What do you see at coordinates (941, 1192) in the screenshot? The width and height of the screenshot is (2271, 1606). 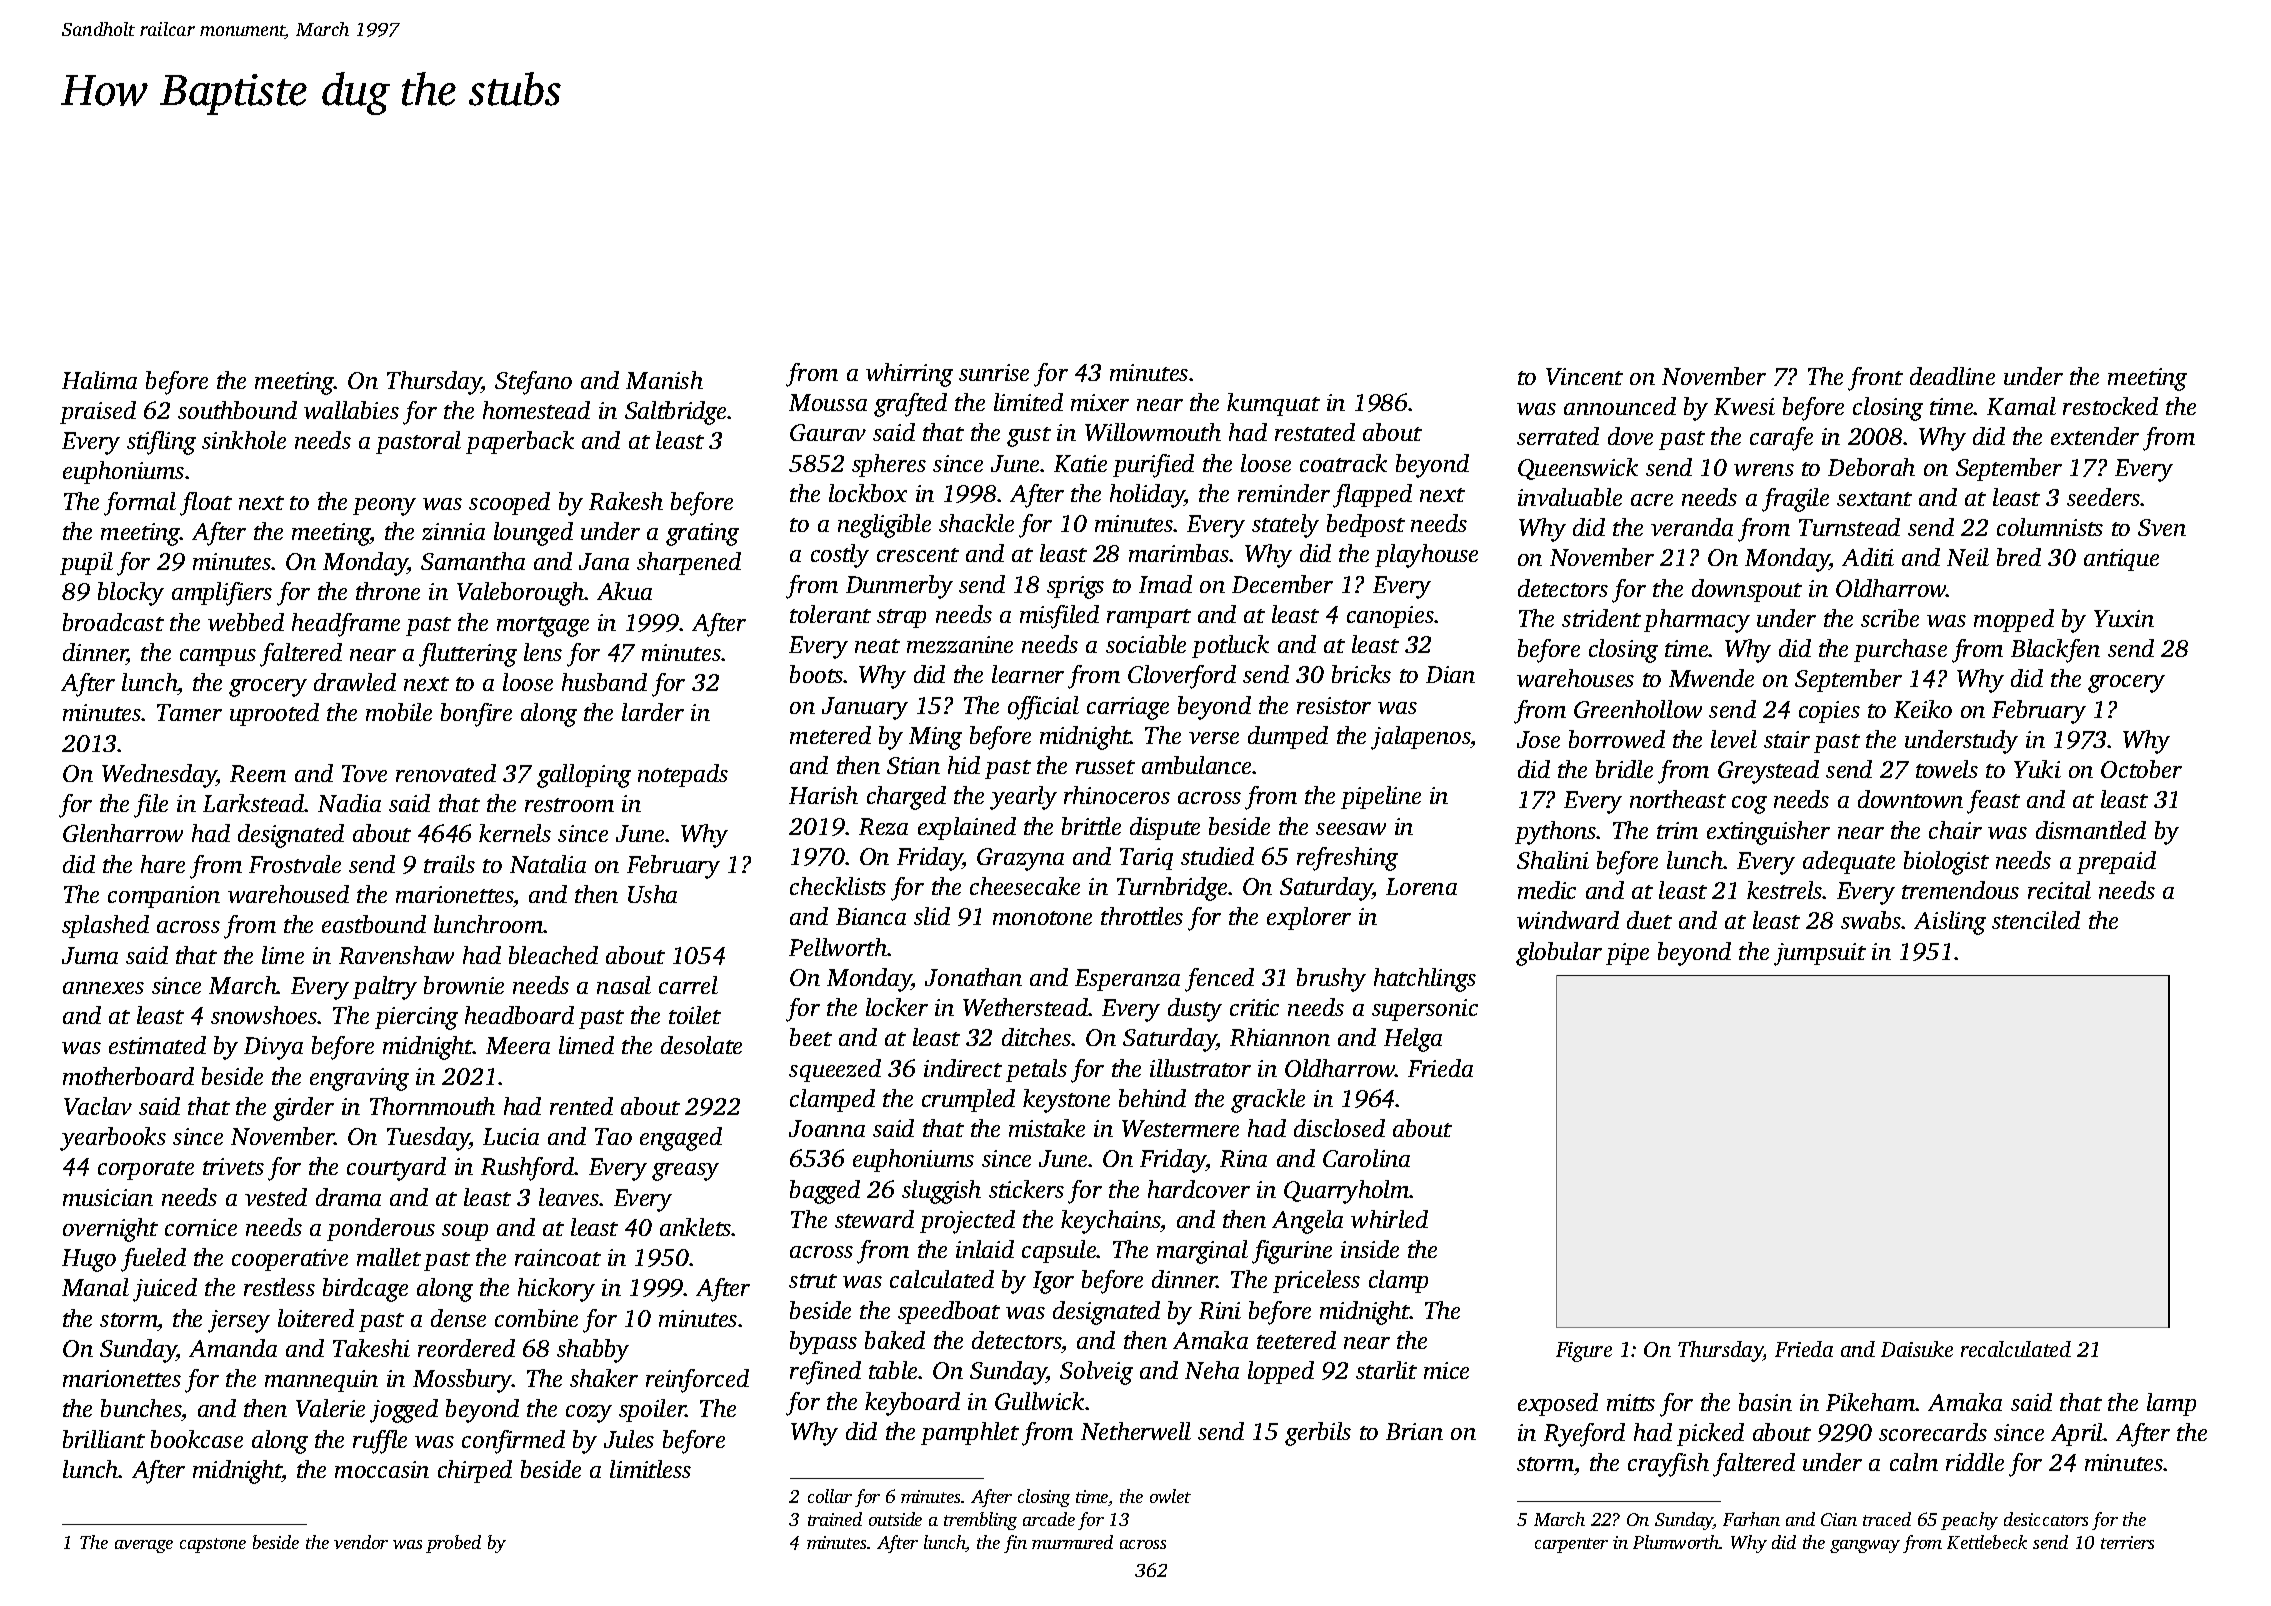 I see `sluggish` at bounding box center [941, 1192].
